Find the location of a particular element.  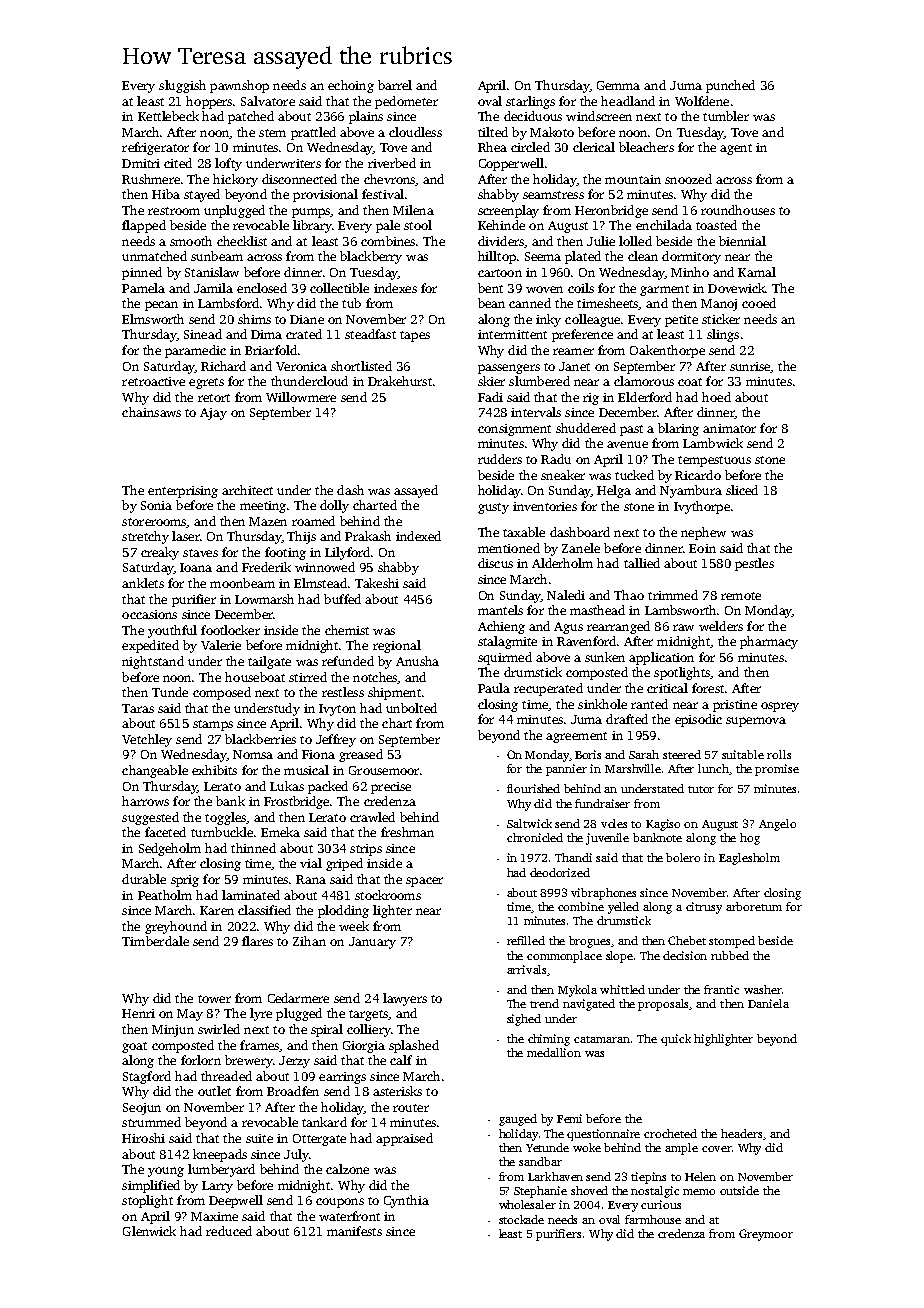

sluggish is located at coordinates (182, 86).
